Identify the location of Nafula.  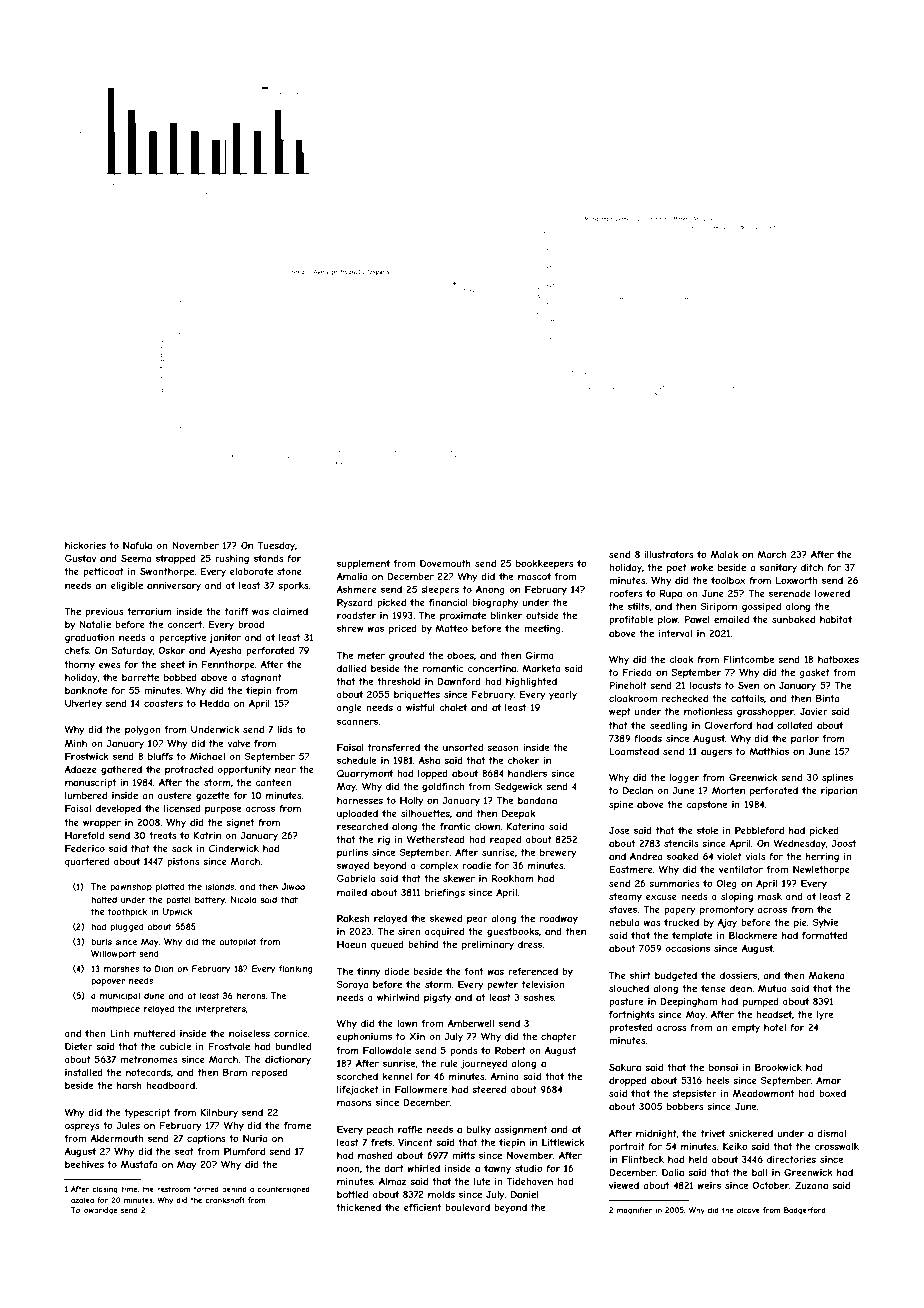
(137, 545).
